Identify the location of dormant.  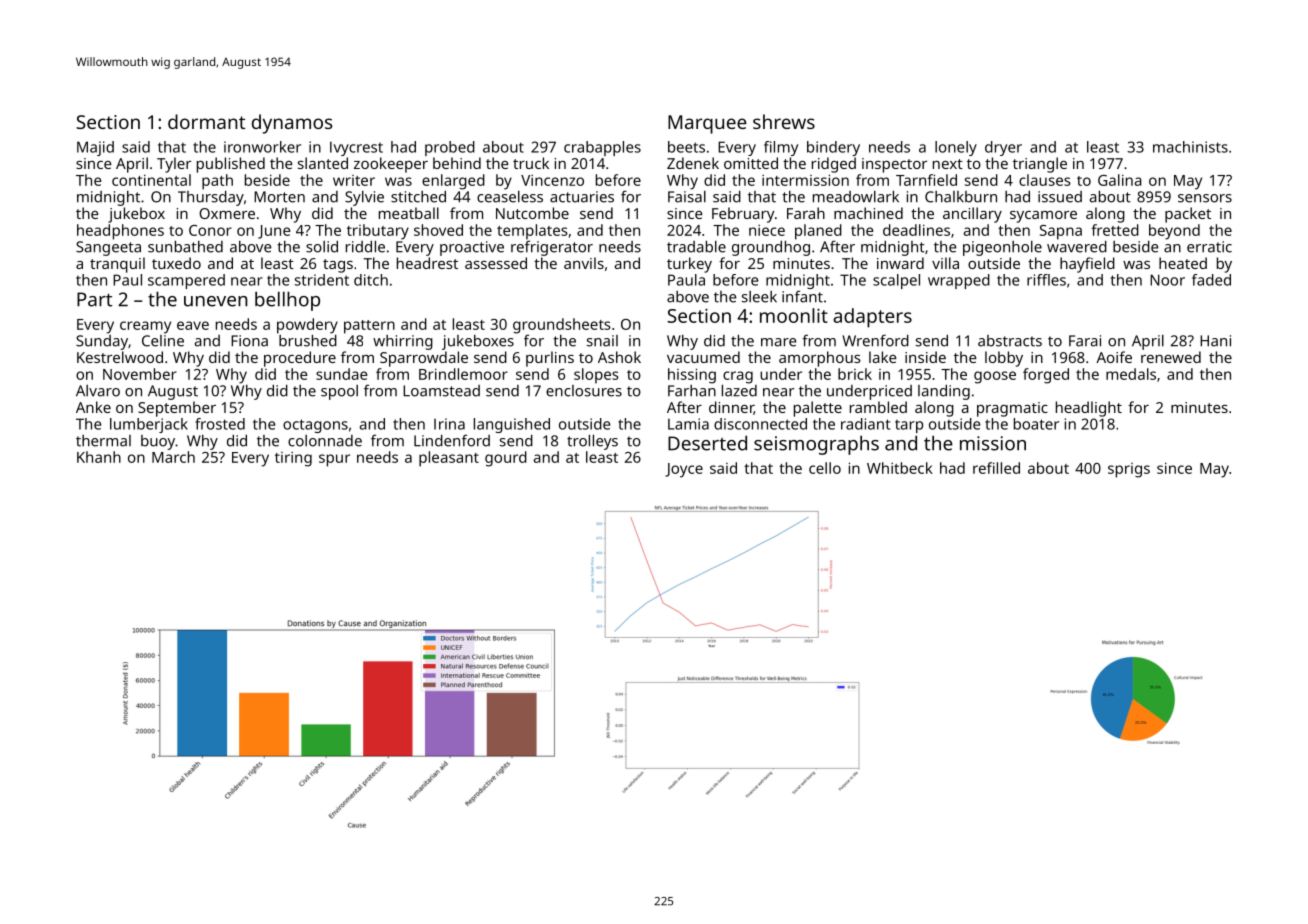
(206, 121).
